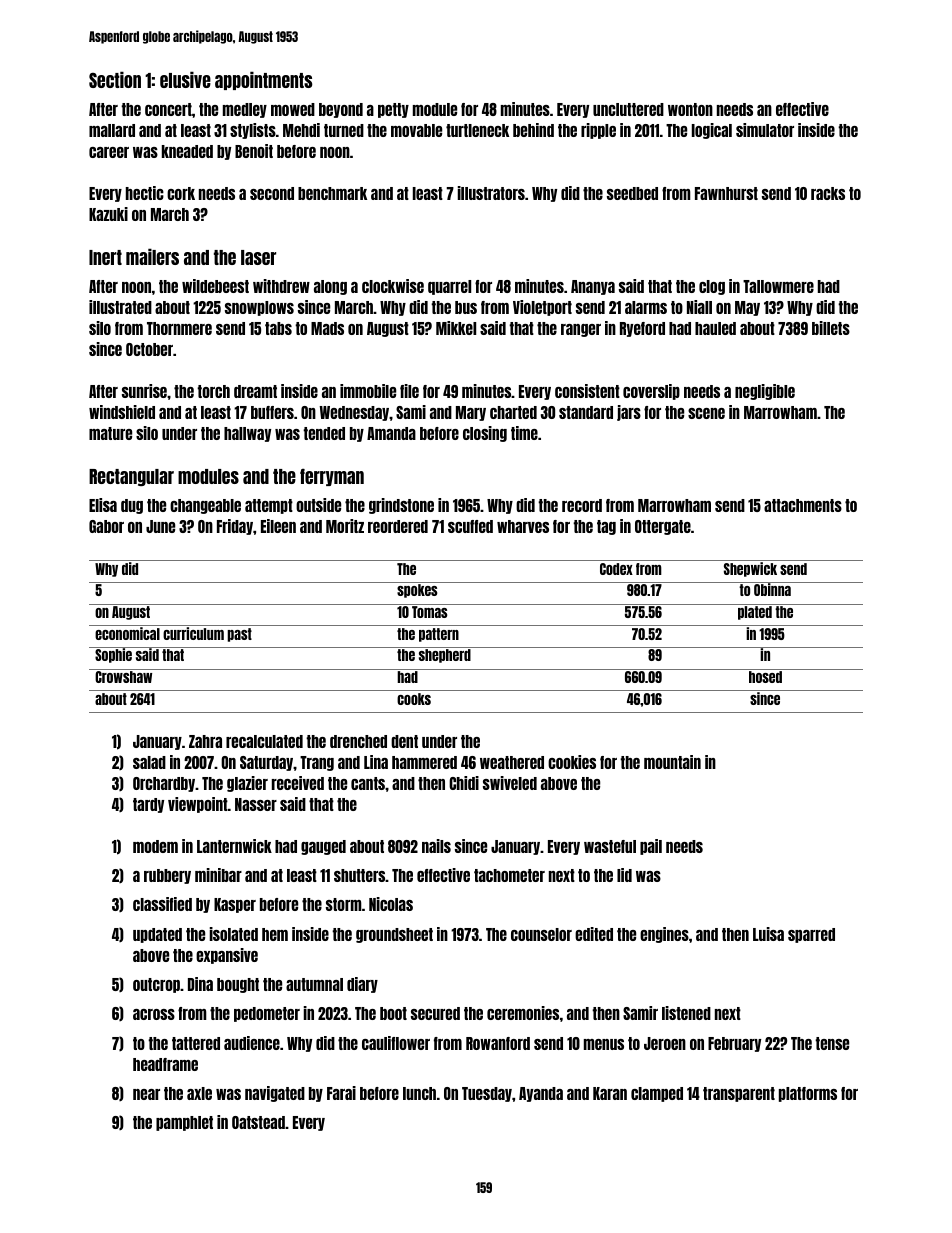  What do you see at coordinates (235, 527) in the screenshot?
I see `Friday` at bounding box center [235, 527].
